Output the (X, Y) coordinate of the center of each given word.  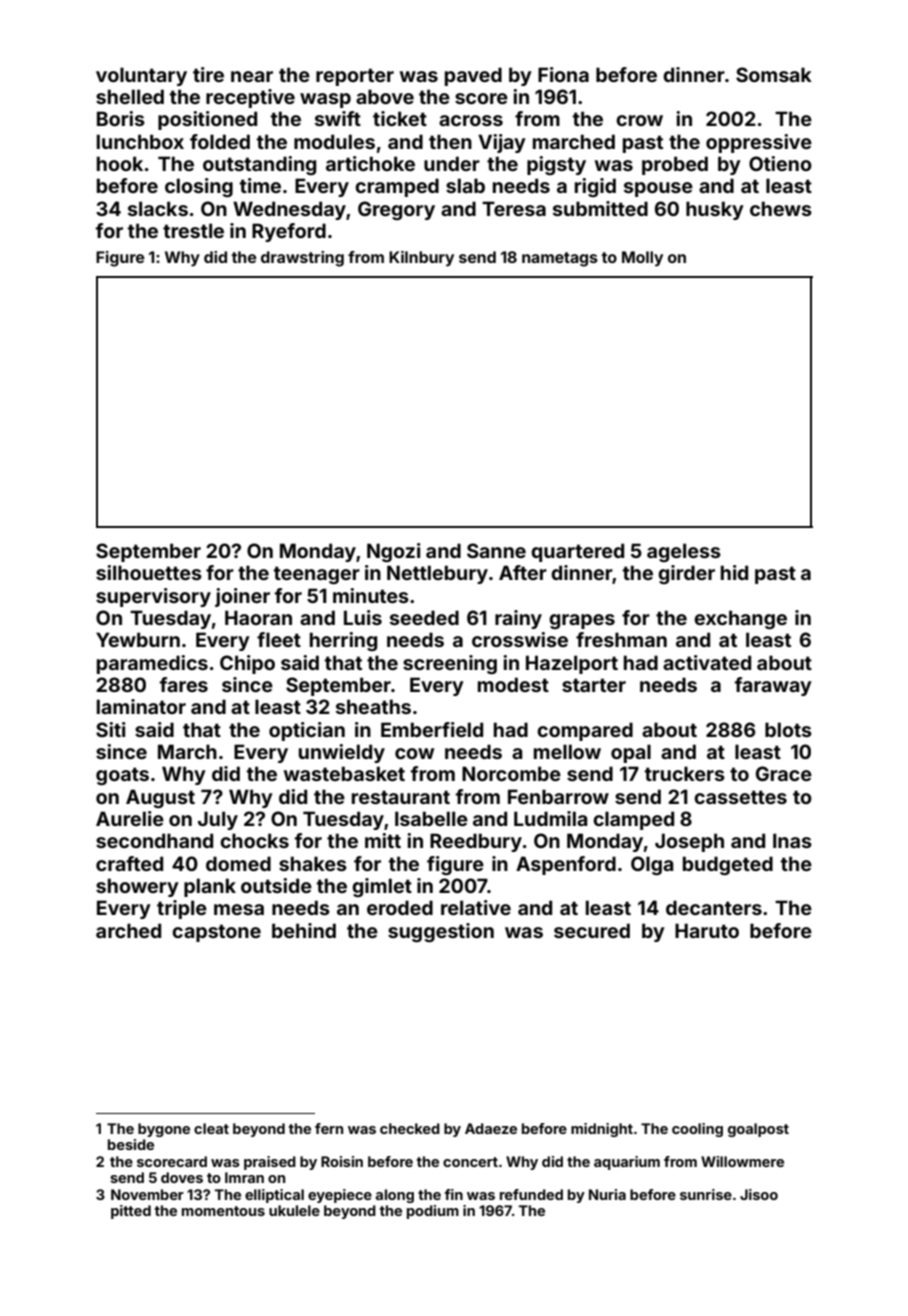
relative (476, 907)
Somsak (774, 74)
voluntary (141, 76)
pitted (131, 1212)
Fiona (563, 74)
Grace (784, 773)
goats (122, 776)
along (395, 1196)
